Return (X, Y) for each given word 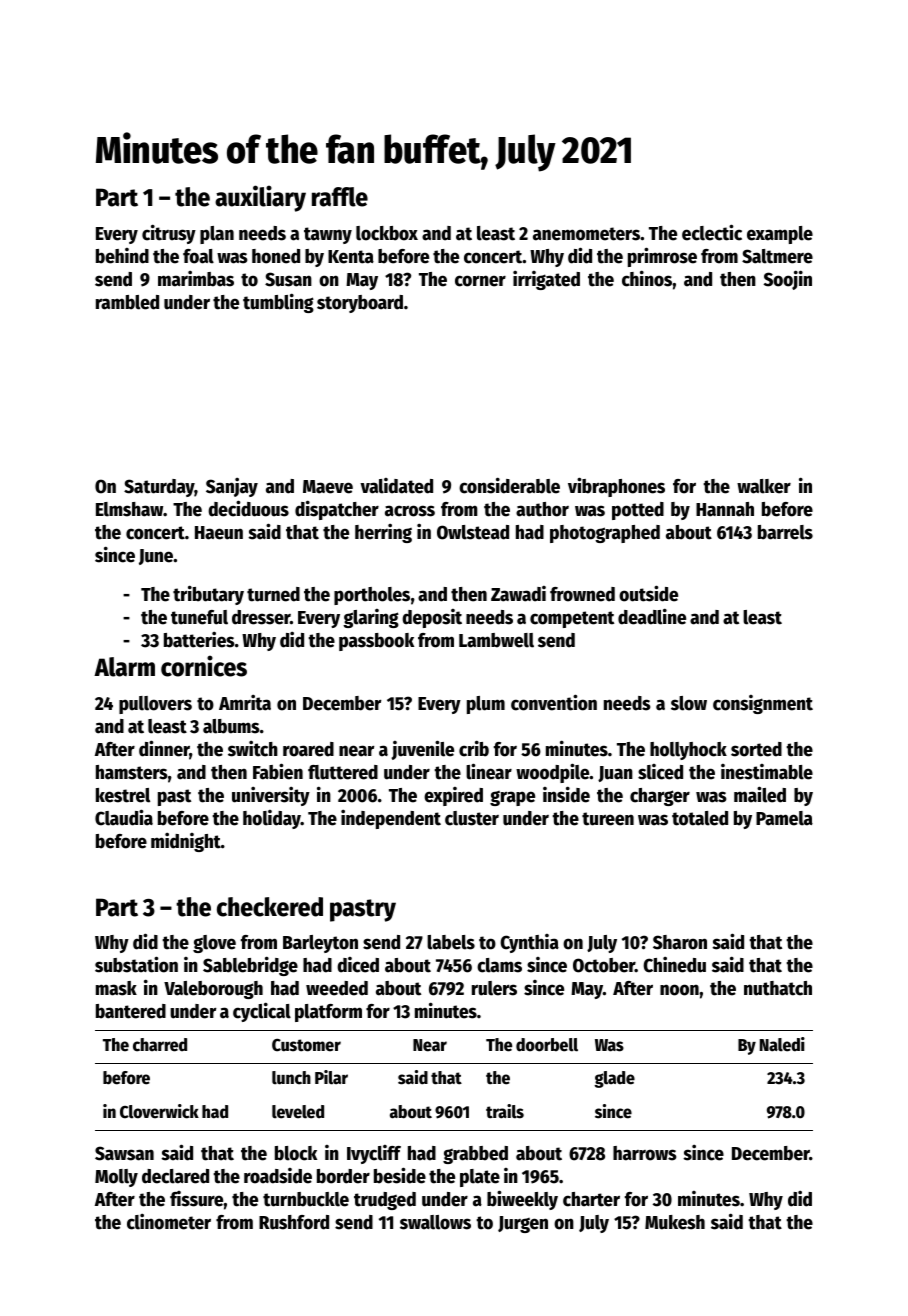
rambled (127, 302)
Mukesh (675, 1222)
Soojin (788, 280)
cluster (472, 818)
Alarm (124, 667)
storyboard (360, 304)
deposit (432, 618)
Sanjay (232, 487)
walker (764, 486)
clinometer (169, 1222)
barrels (785, 532)
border (343, 1176)
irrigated (546, 280)
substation (136, 964)
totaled (700, 818)
